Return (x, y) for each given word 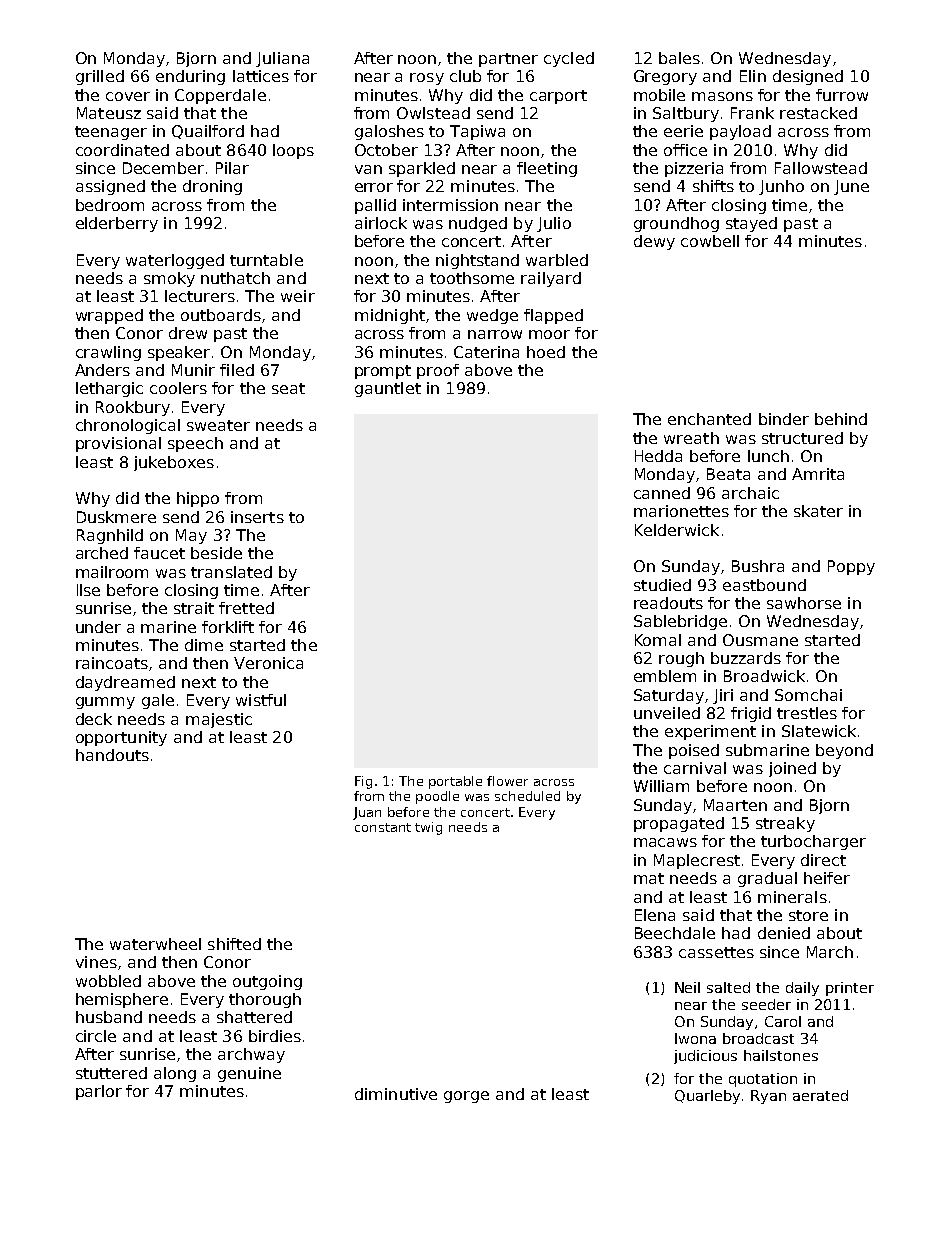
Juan (367, 813)
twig (428, 828)
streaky (785, 824)
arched (102, 553)
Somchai (808, 695)
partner (508, 60)
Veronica (268, 663)
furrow (842, 95)
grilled (100, 77)
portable (455, 782)
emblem (665, 676)
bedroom (110, 205)
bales (679, 58)
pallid (375, 206)
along (175, 1074)
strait (194, 608)
